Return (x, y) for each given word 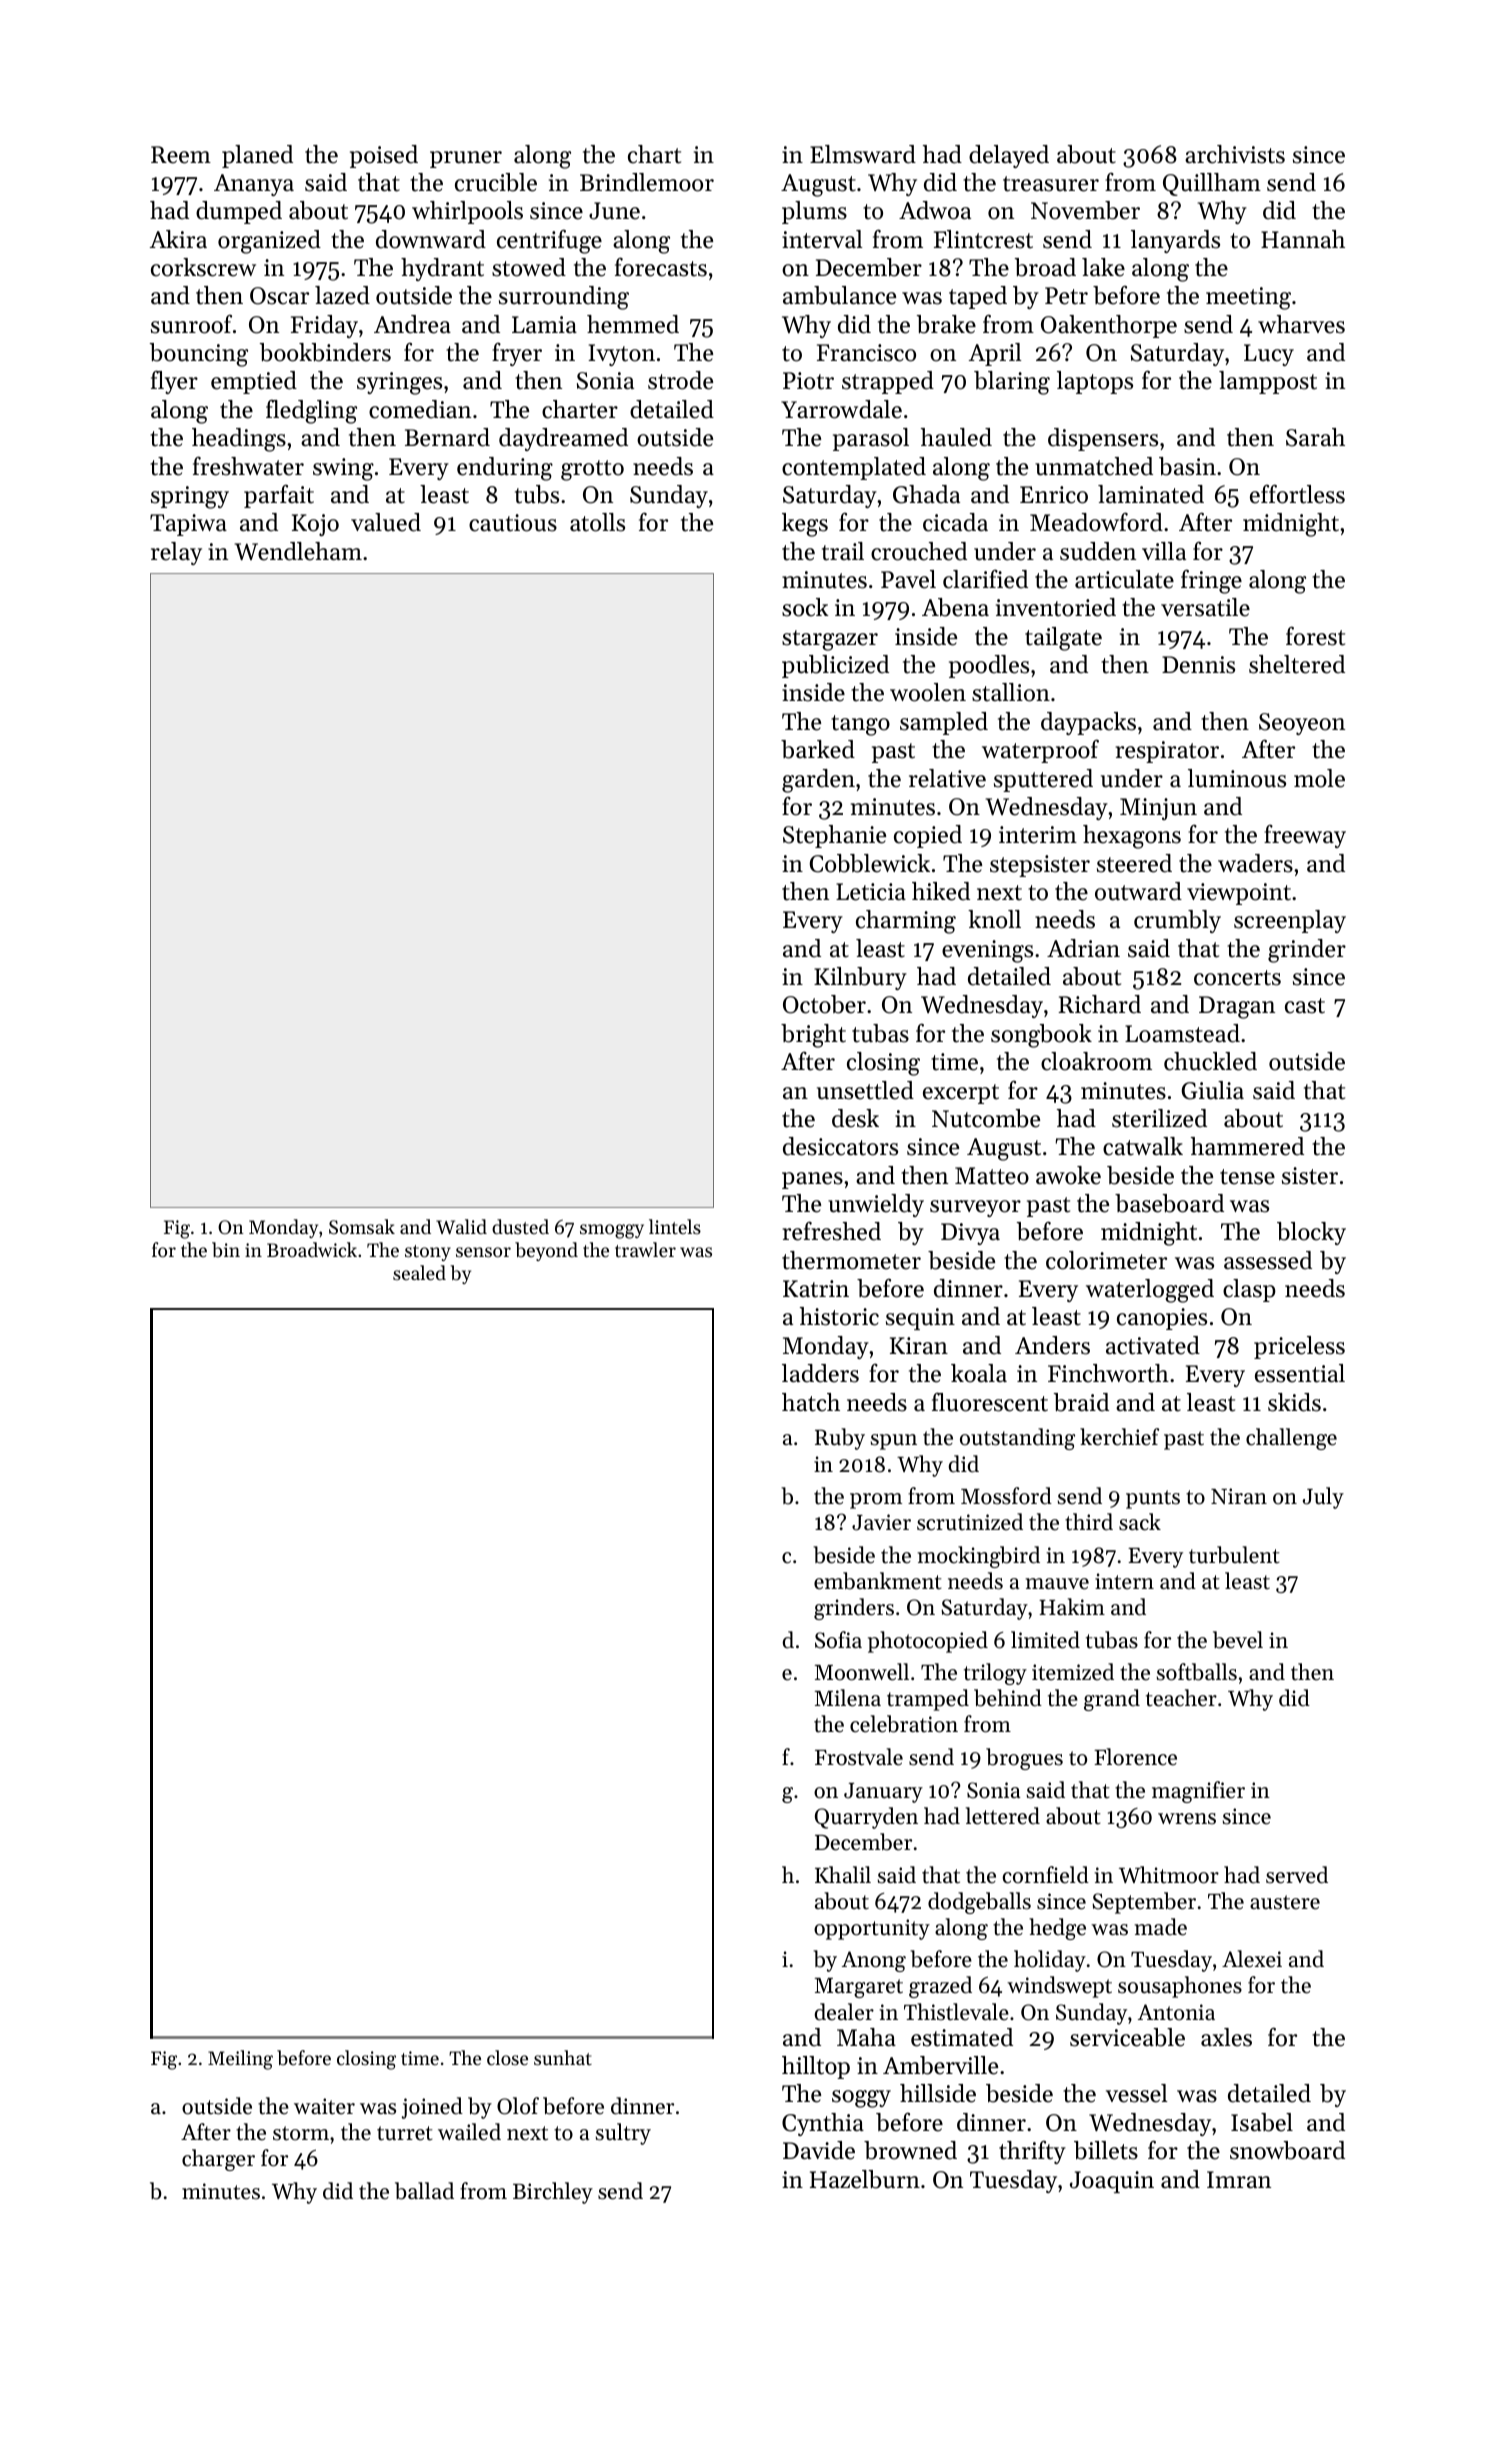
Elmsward (863, 154)
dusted (520, 1226)
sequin (920, 1319)
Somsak (362, 1227)
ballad (424, 2191)
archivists (1235, 154)
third (1089, 1522)
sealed (419, 1272)
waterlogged (1150, 1291)
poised (384, 156)
